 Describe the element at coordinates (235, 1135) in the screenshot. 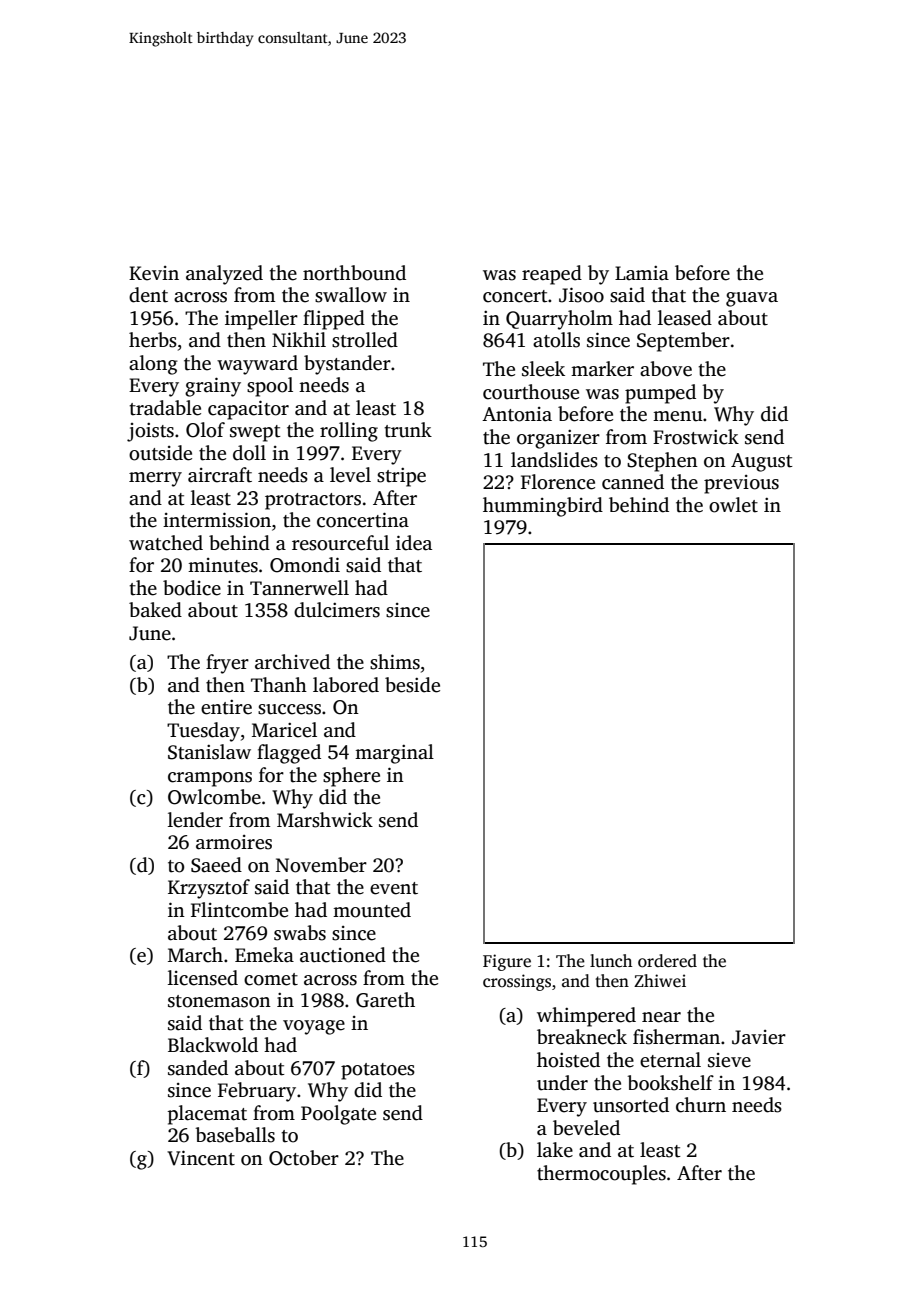

I see `baseballs` at that location.
